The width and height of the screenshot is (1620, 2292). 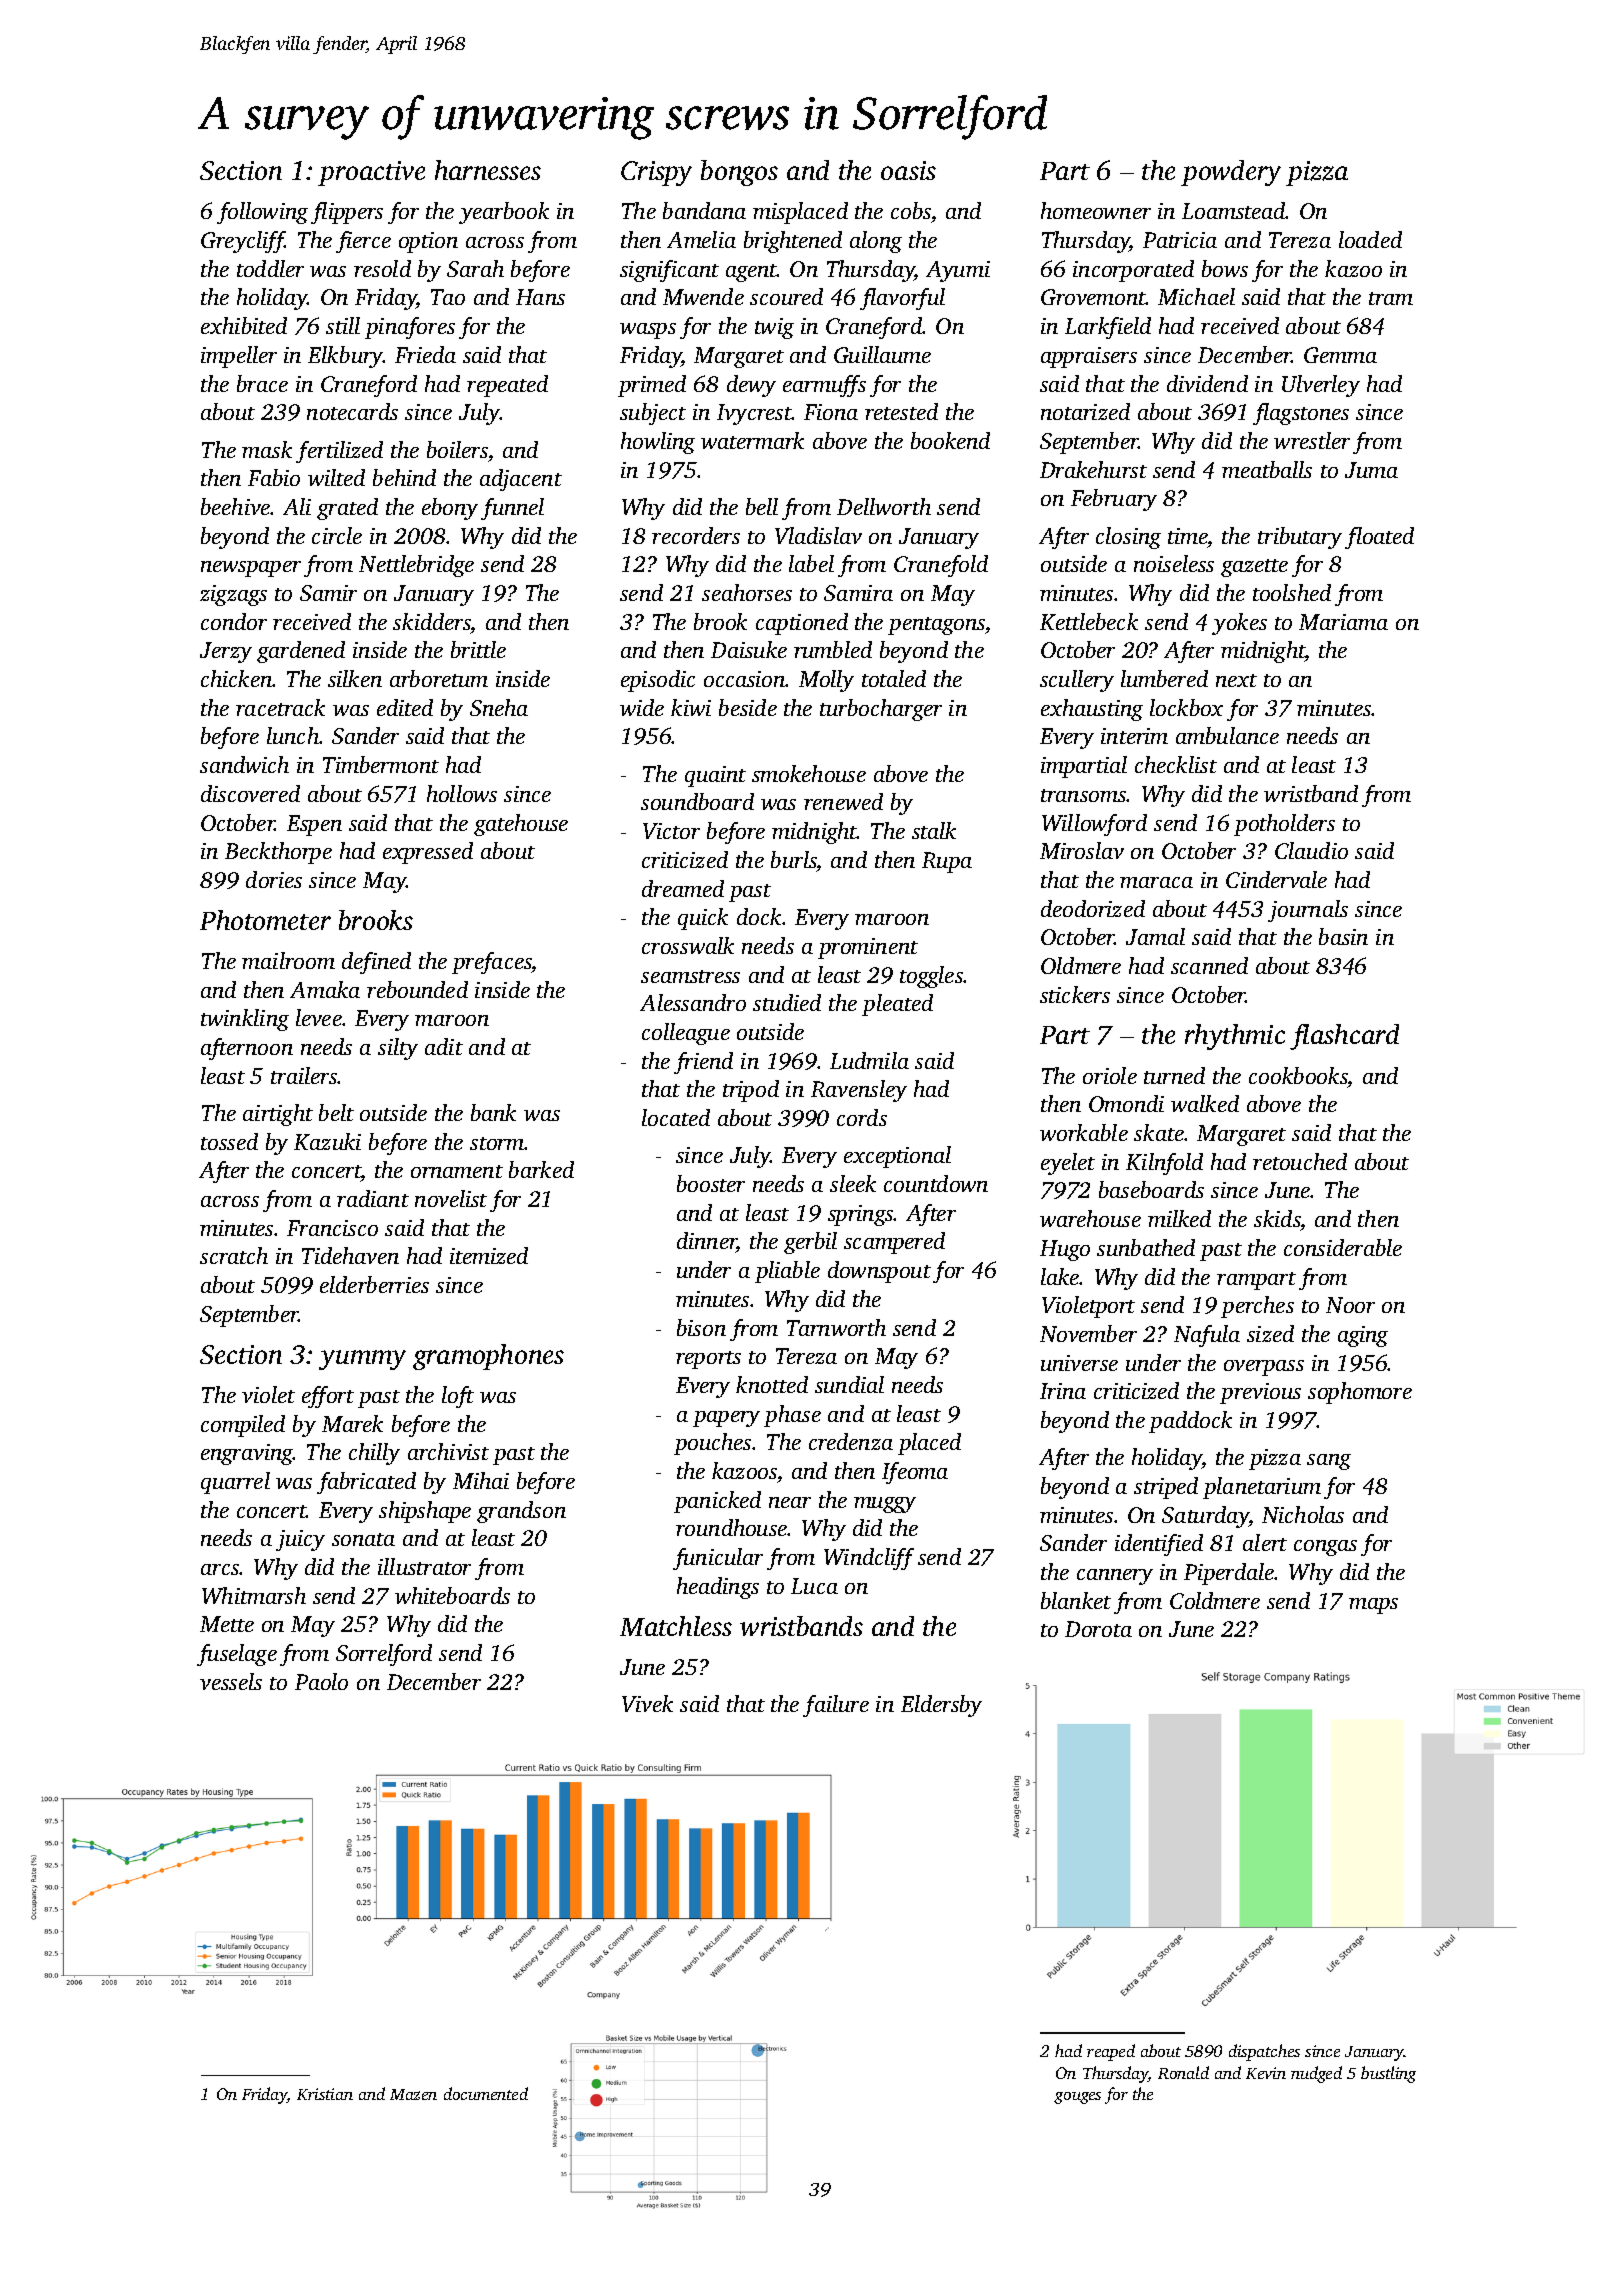 I want to click on Fiona, so click(x=831, y=412).
